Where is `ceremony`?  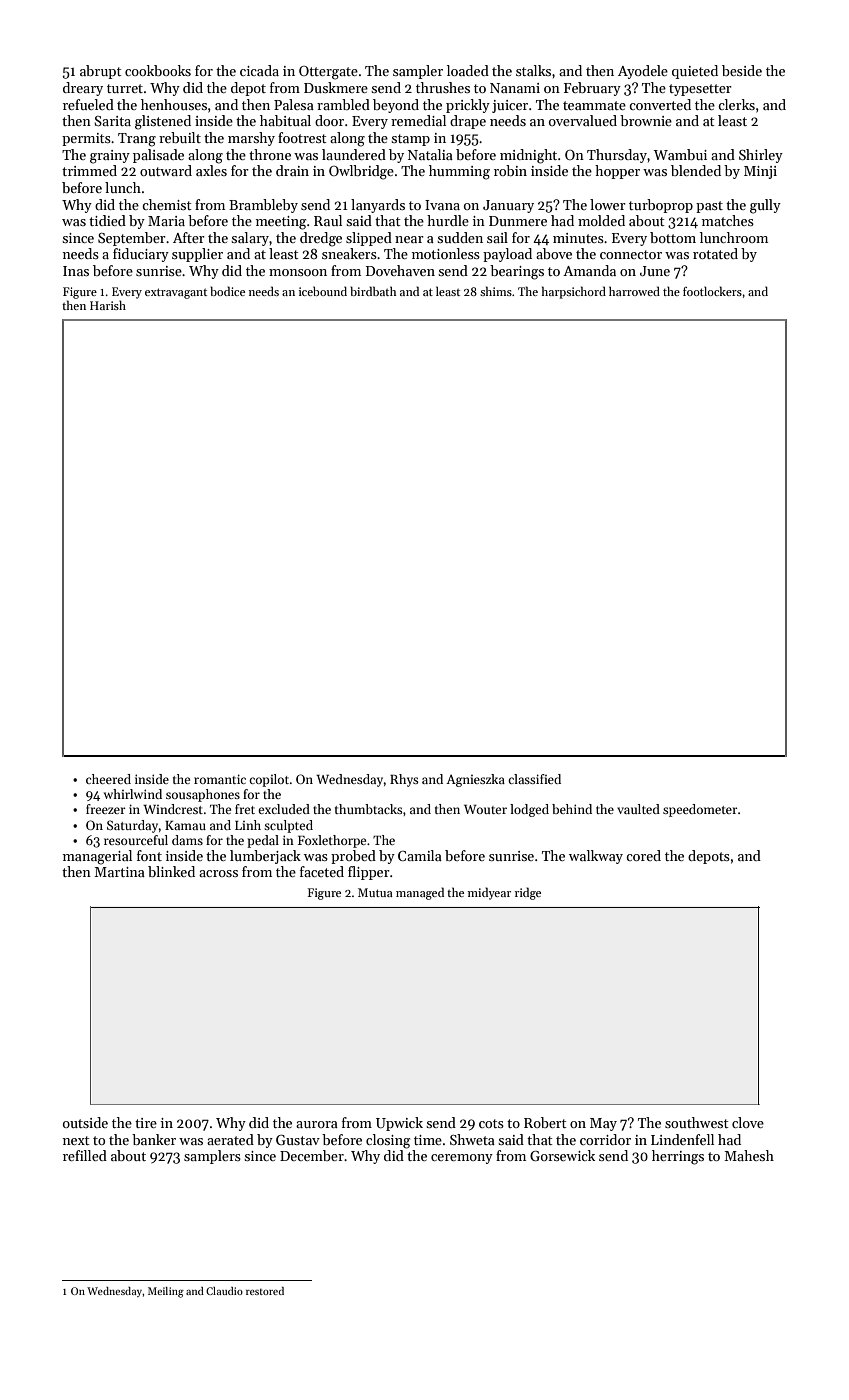 ceremony is located at coordinates (462, 1159).
